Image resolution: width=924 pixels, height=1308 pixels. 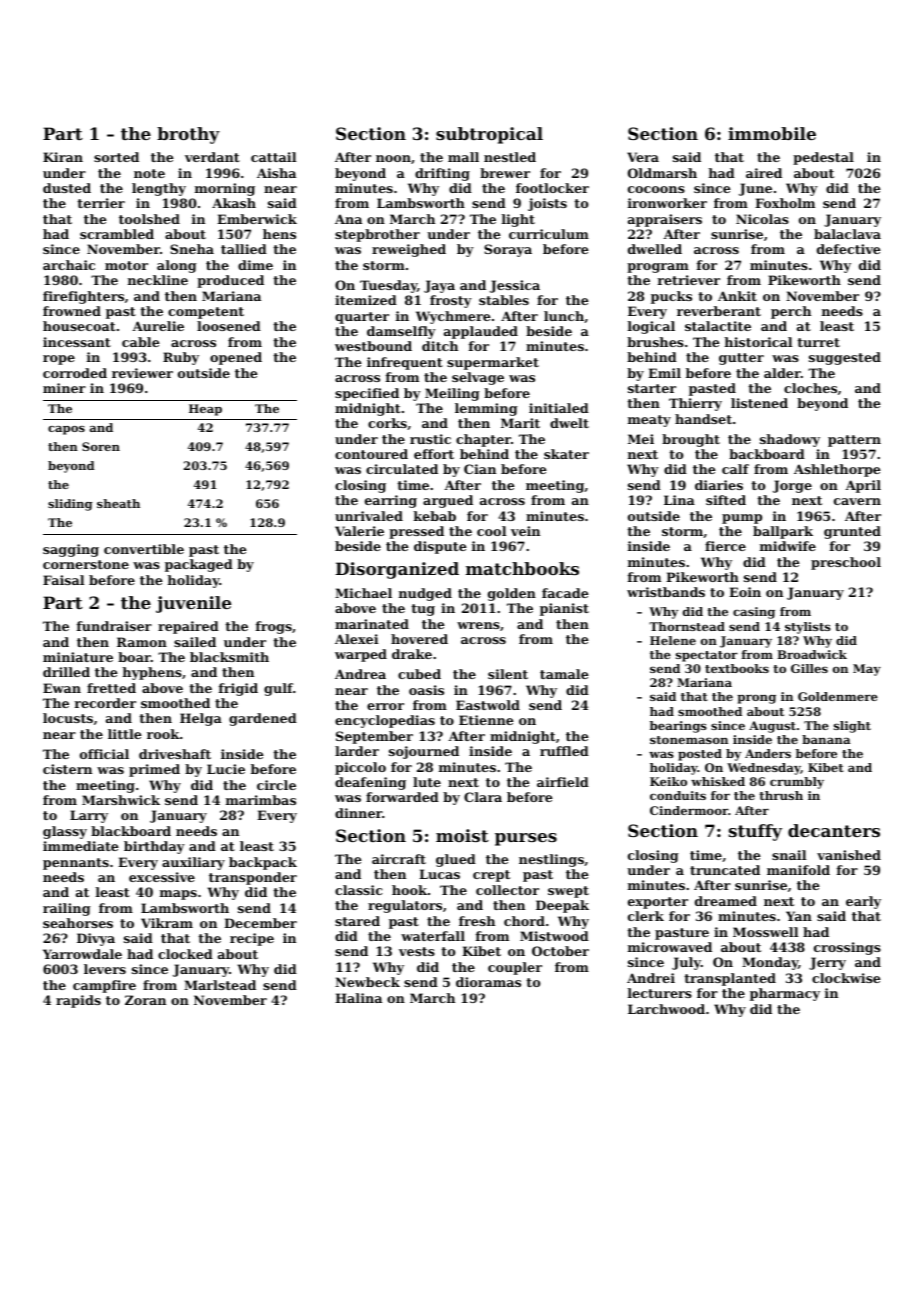 I want to click on unrivaled, so click(x=369, y=516).
